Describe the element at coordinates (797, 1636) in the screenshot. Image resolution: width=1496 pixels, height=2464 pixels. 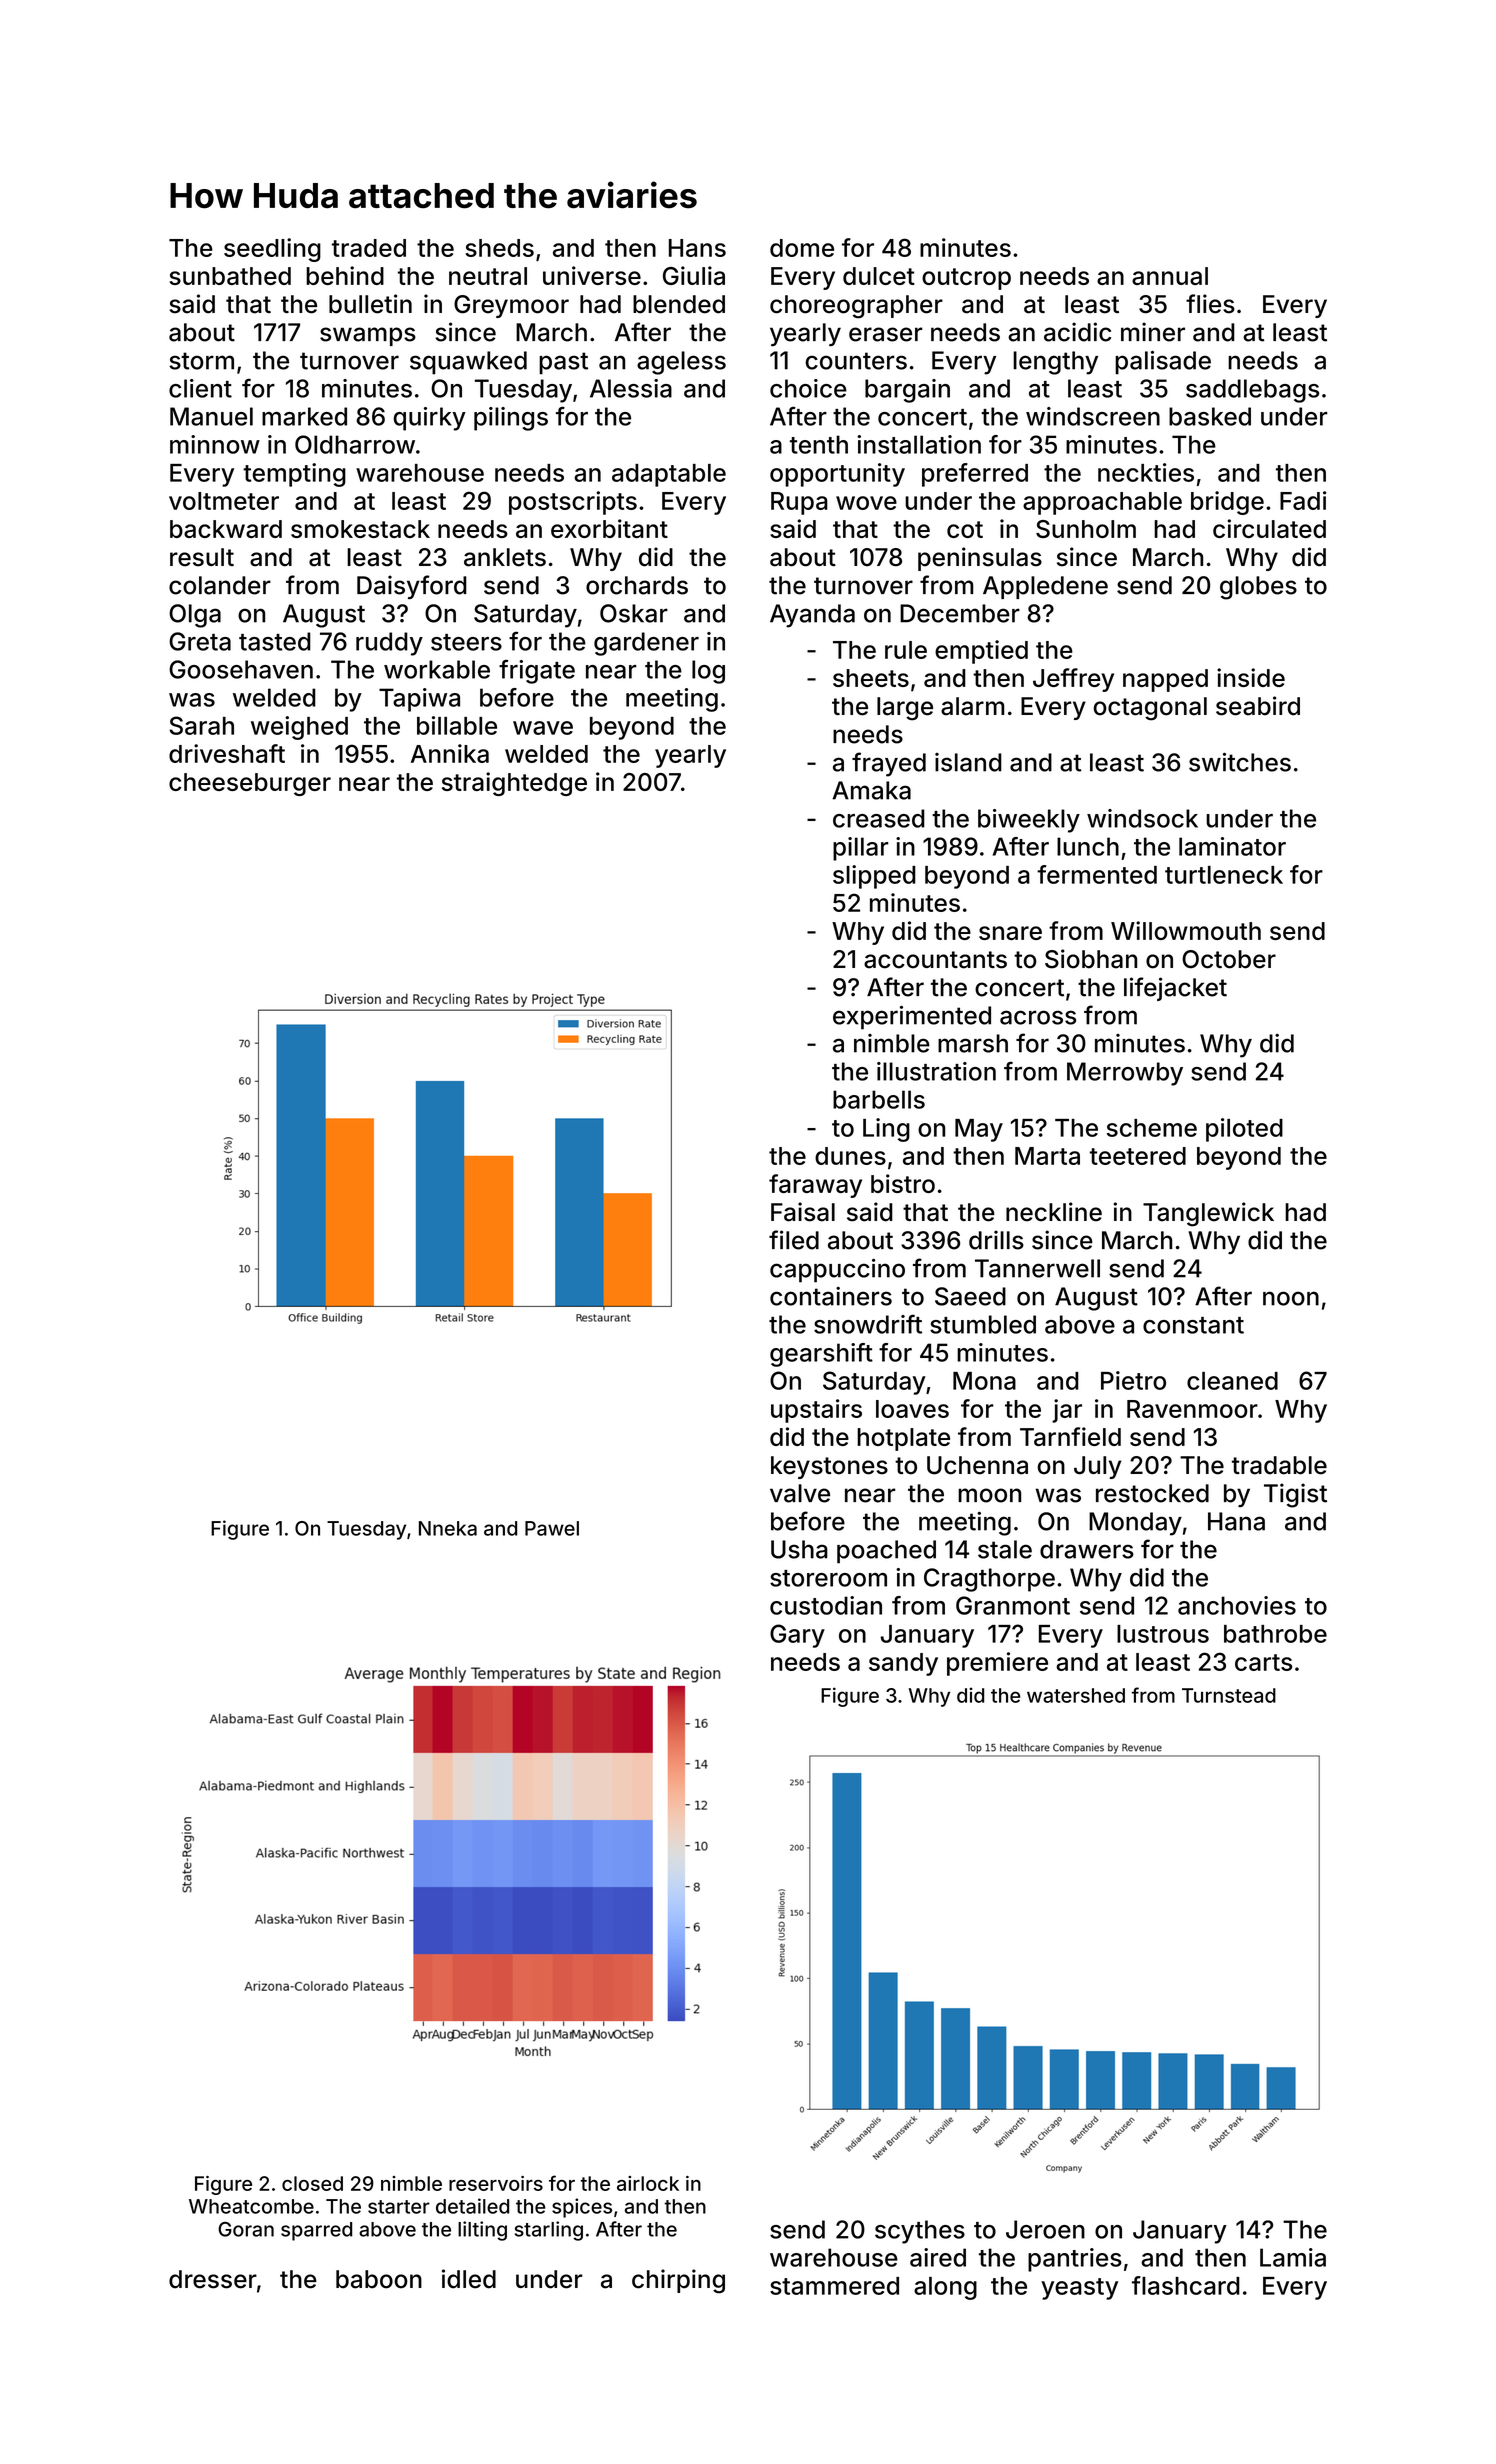
I see `Gary` at that location.
